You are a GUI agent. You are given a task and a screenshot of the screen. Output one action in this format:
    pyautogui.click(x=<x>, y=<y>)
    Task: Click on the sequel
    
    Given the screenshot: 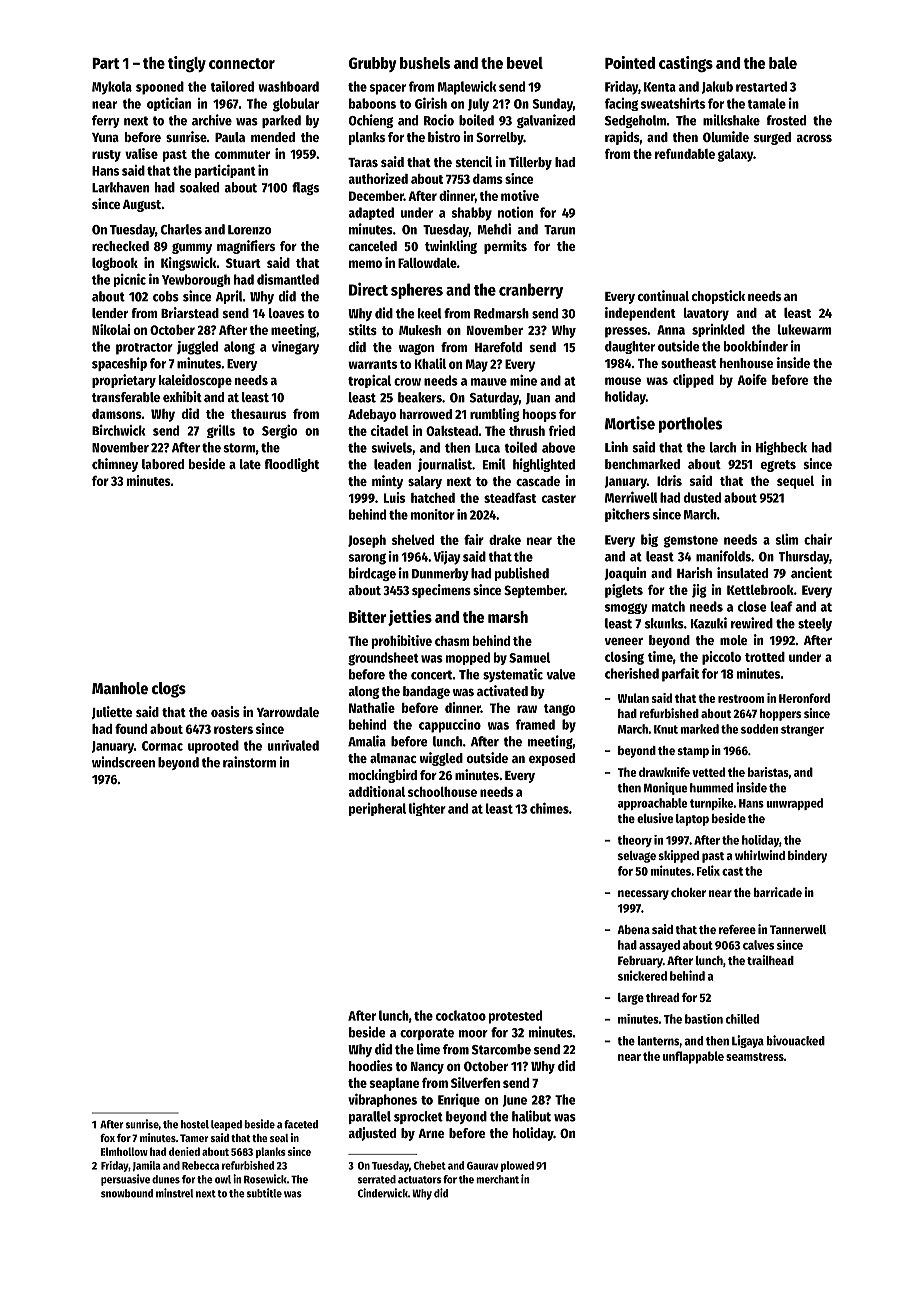 What is the action you would take?
    pyautogui.click(x=795, y=482)
